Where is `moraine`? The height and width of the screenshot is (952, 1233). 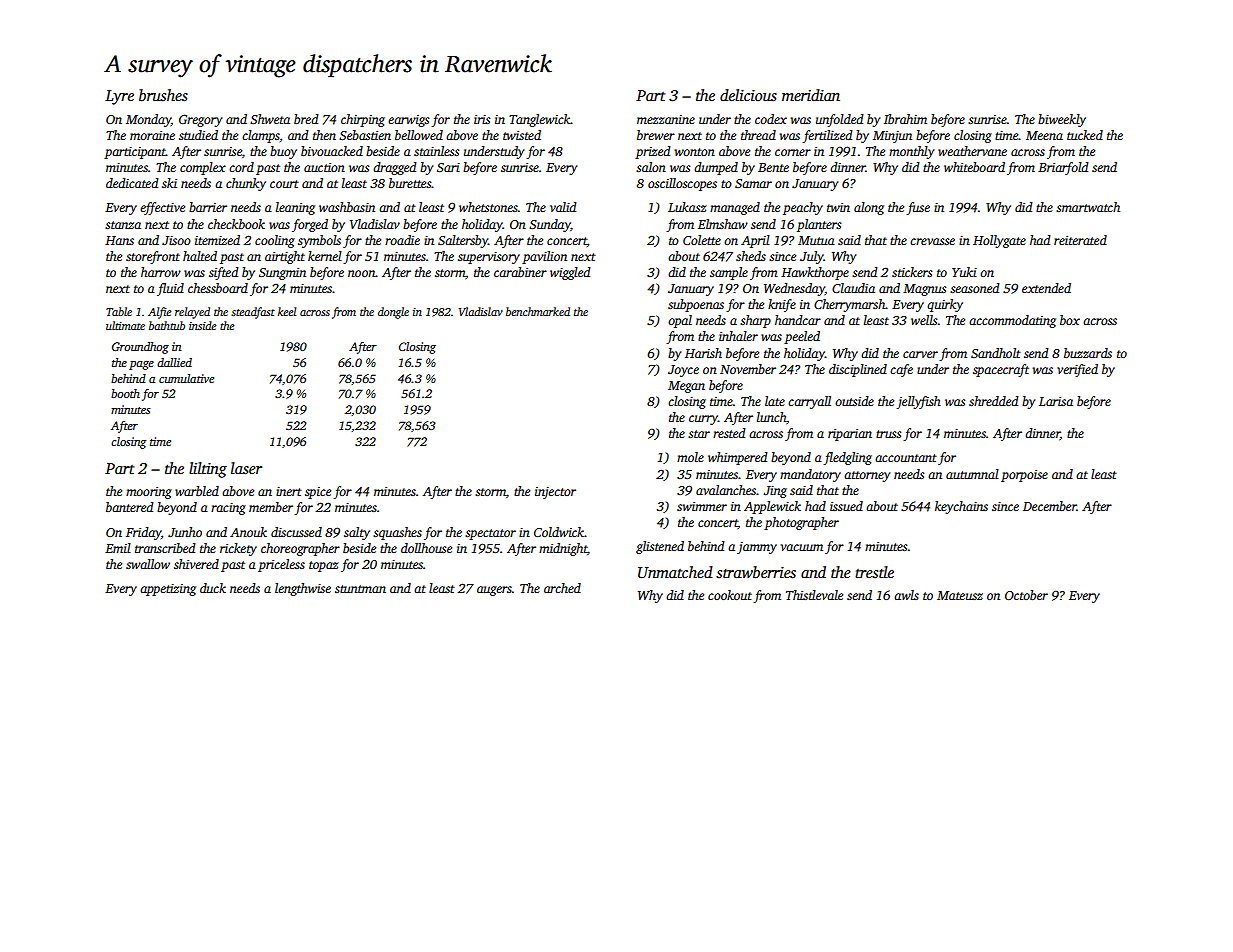 moraine is located at coordinates (152, 135).
